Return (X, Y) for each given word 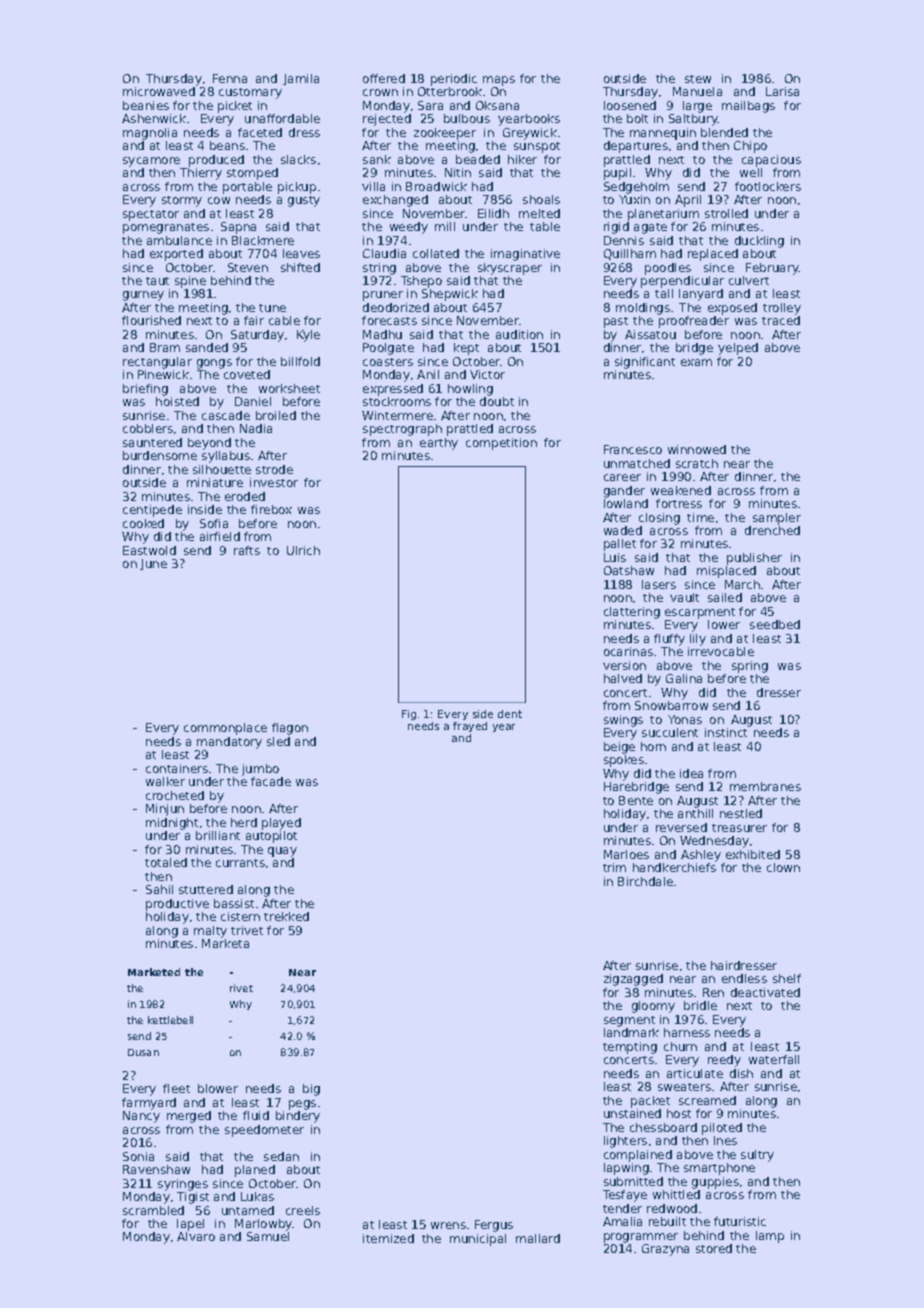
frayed (470, 727)
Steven (248, 267)
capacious (771, 161)
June (153, 564)
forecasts (389, 320)
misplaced (726, 572)
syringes (183, 1185)
